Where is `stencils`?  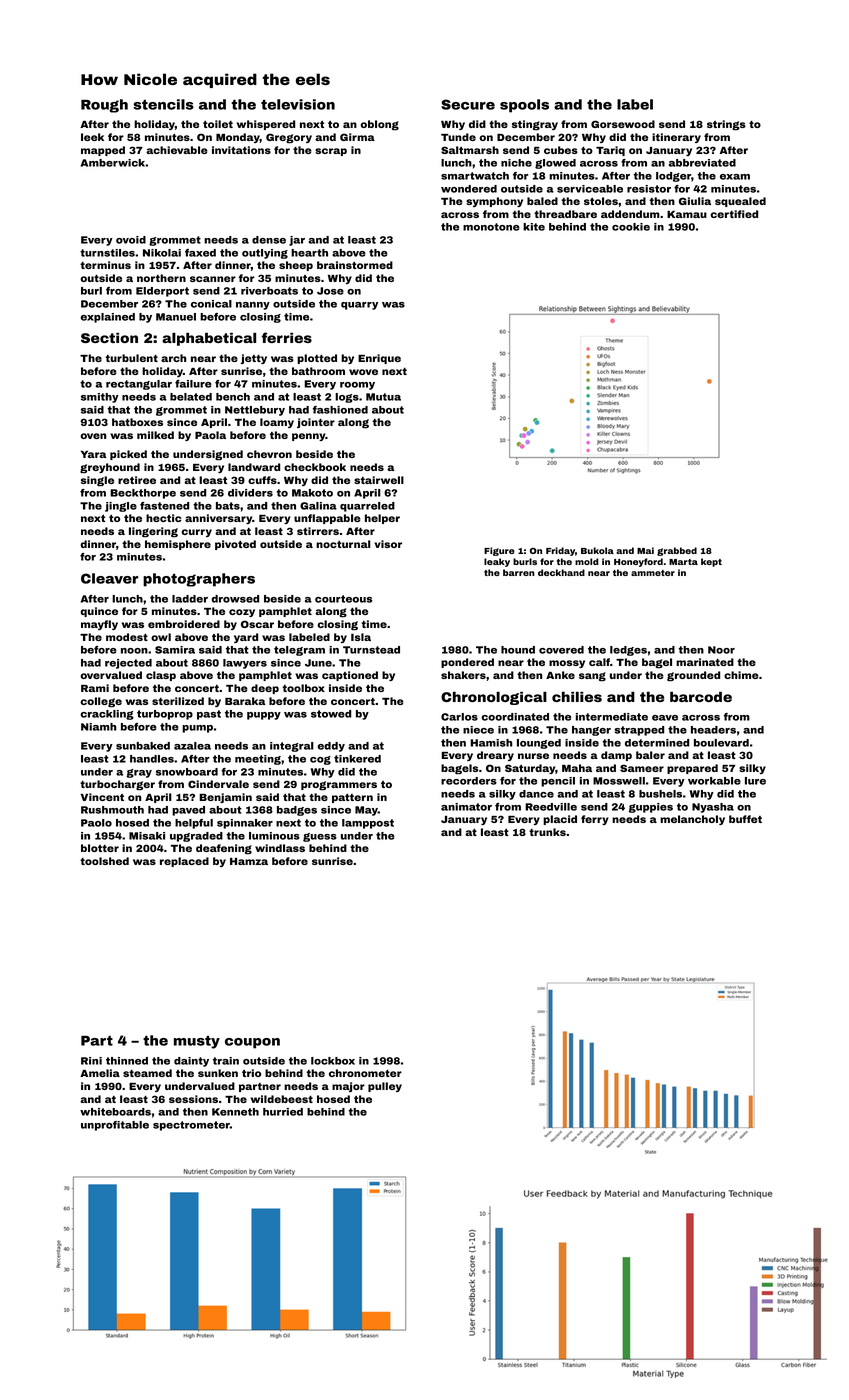 stencils is located at coordinates (163, 104).
